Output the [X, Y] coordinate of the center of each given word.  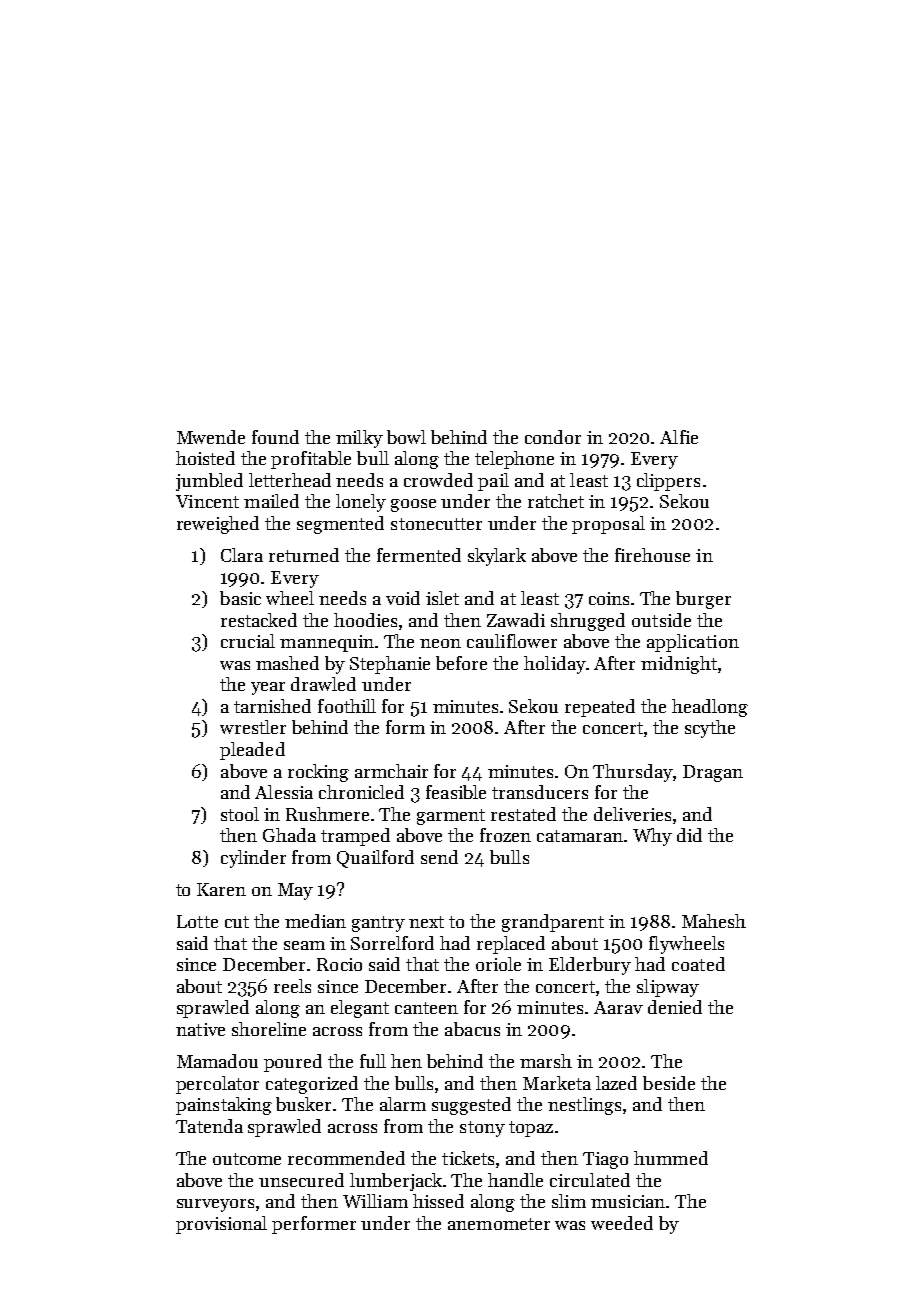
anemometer [499, 1224]
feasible [456, 792]
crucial [248, 641]
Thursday [633, 773]
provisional [221, 1225]
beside [669, 1083]
